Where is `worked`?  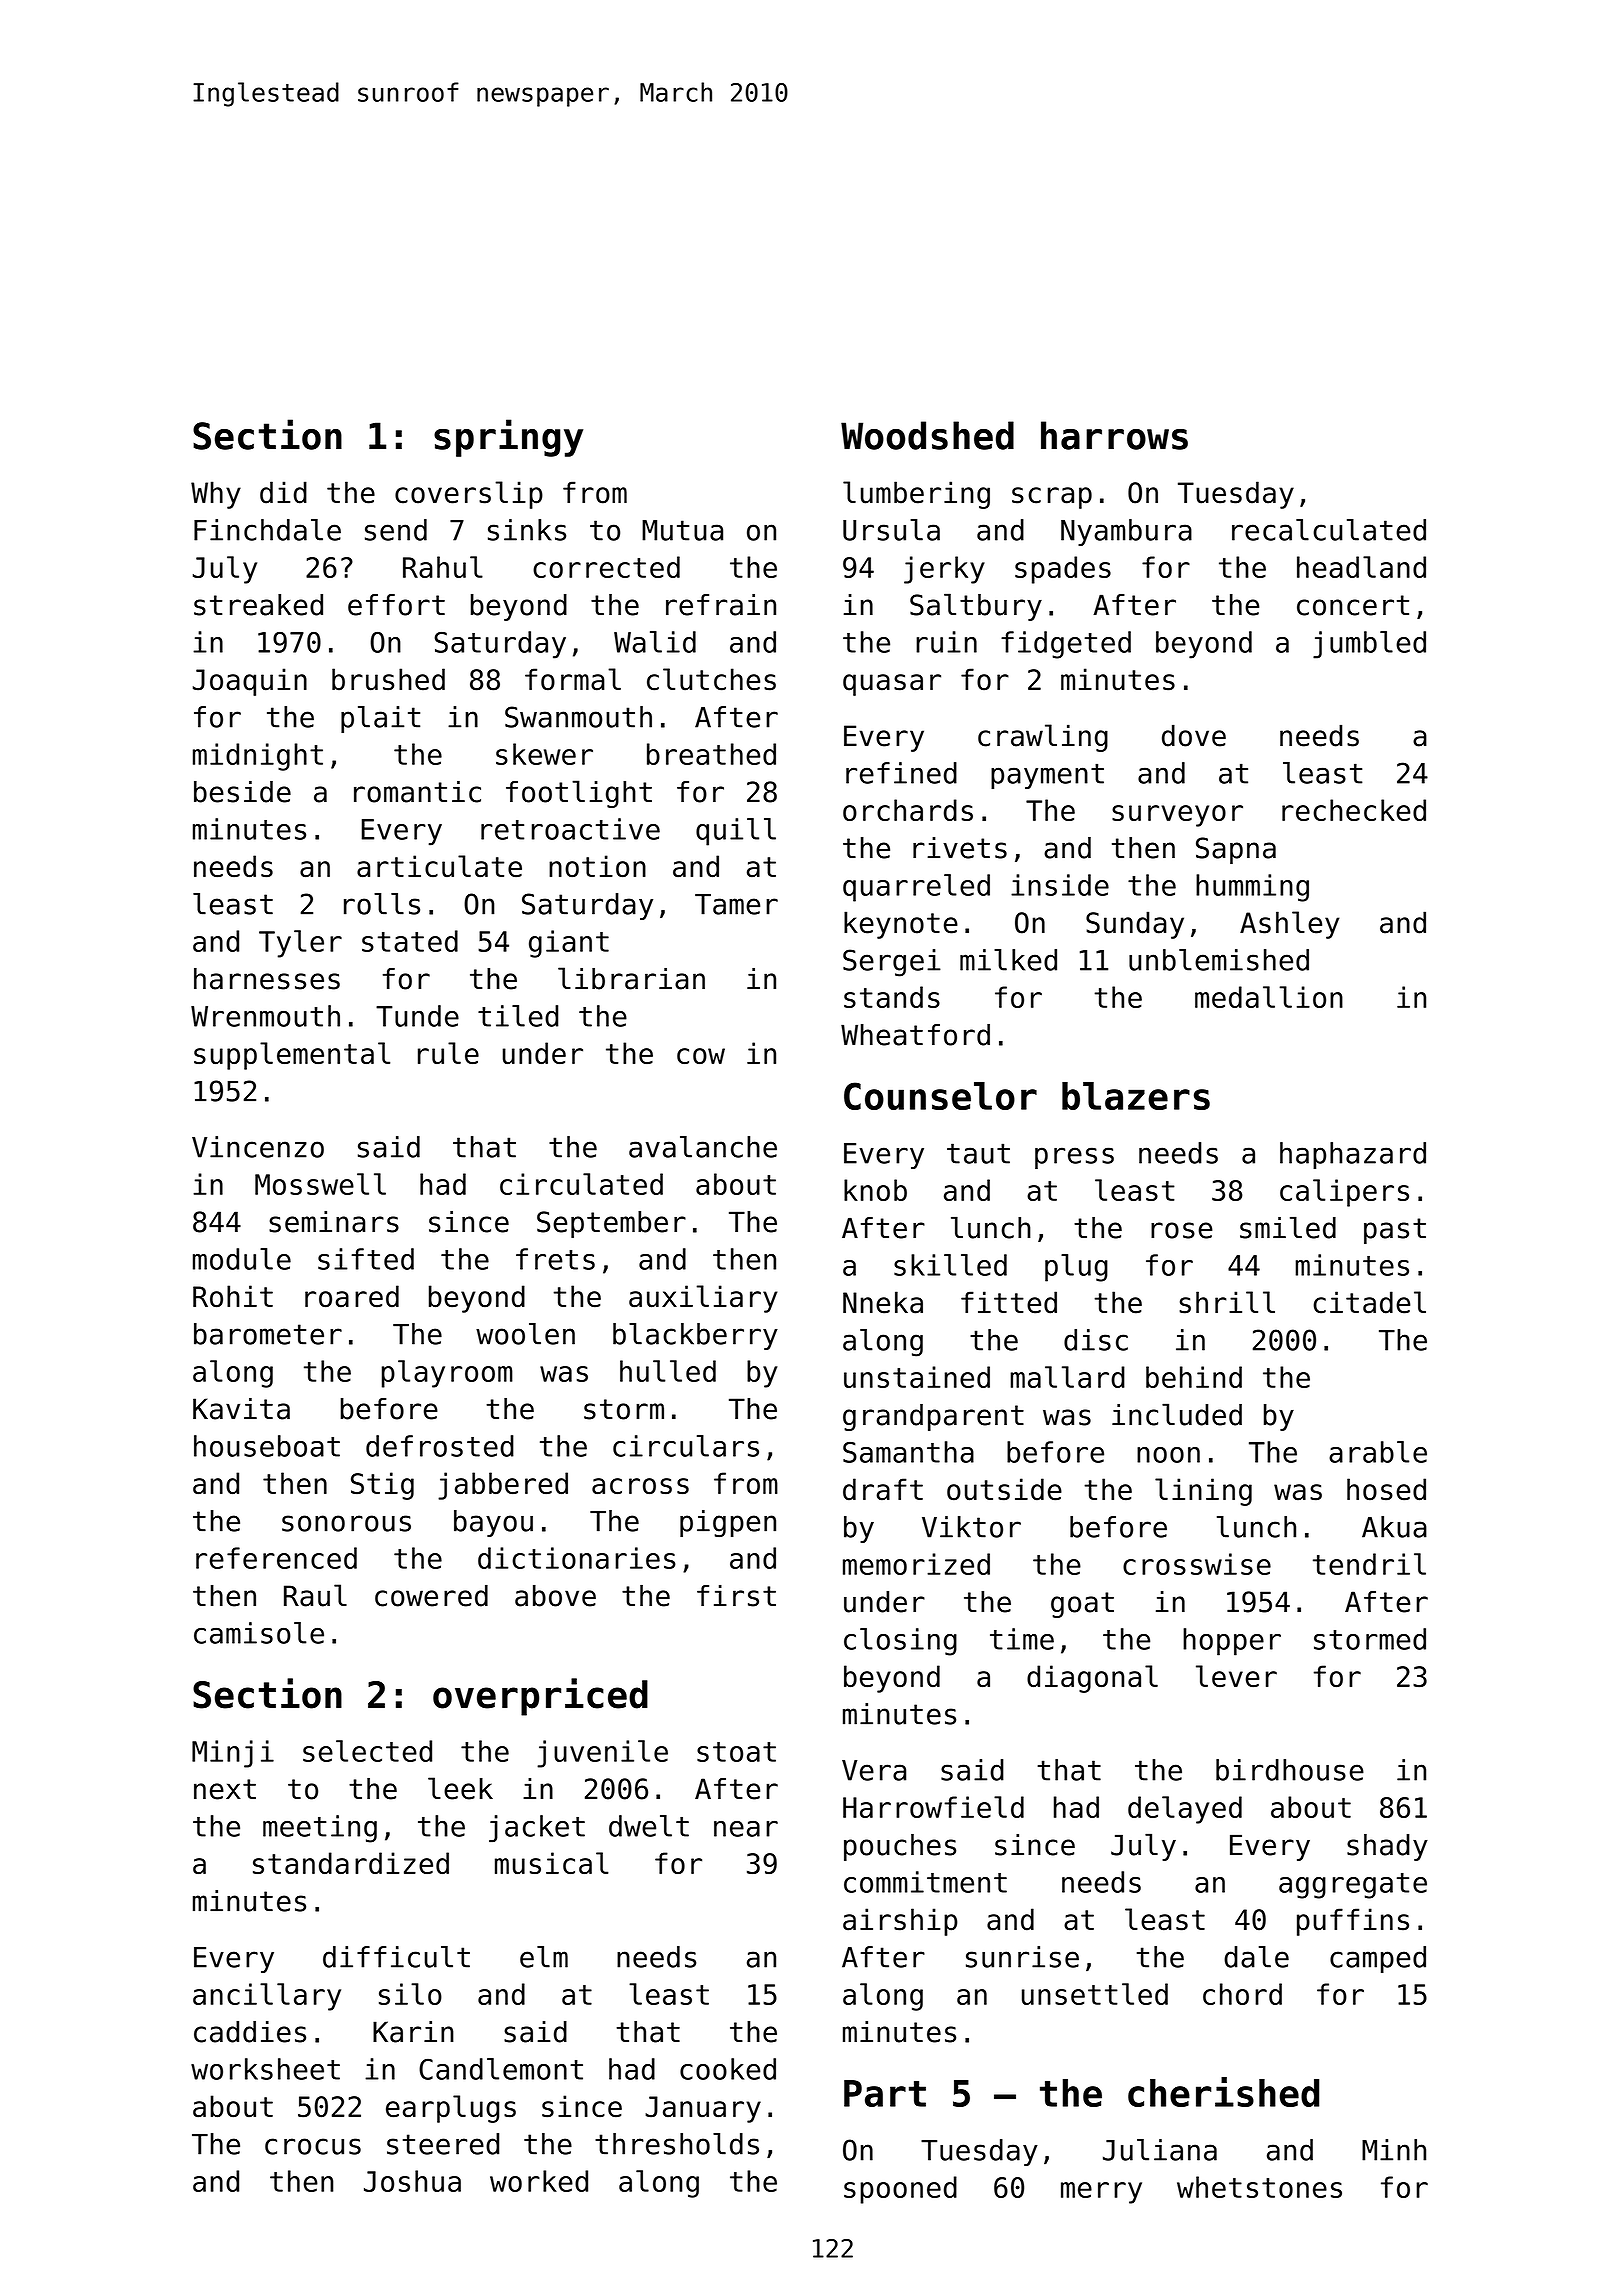 worked is located at coordinates (539, 2181).
